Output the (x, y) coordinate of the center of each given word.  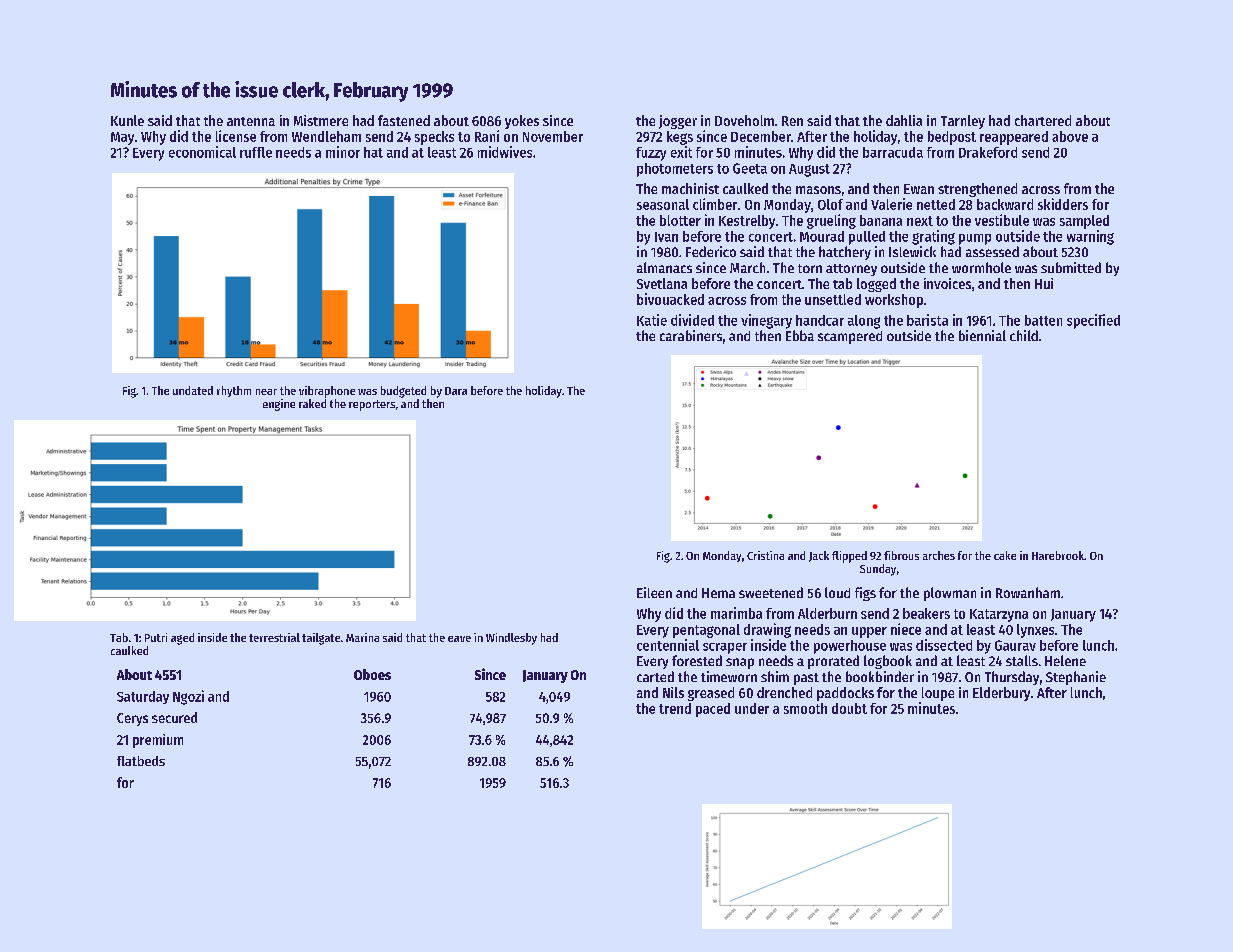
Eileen (654, 592)
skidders (1063, 204)
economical (202, 152)
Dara (456, 391)
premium (158, 741)
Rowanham (1028, 592)
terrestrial (274, 637)
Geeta (750, 168)
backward (1005, 204)
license (236, 136)
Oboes (372, 674)
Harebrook (1058, 555)
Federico (711, 251)
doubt (849, 708)
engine (279, 405)
